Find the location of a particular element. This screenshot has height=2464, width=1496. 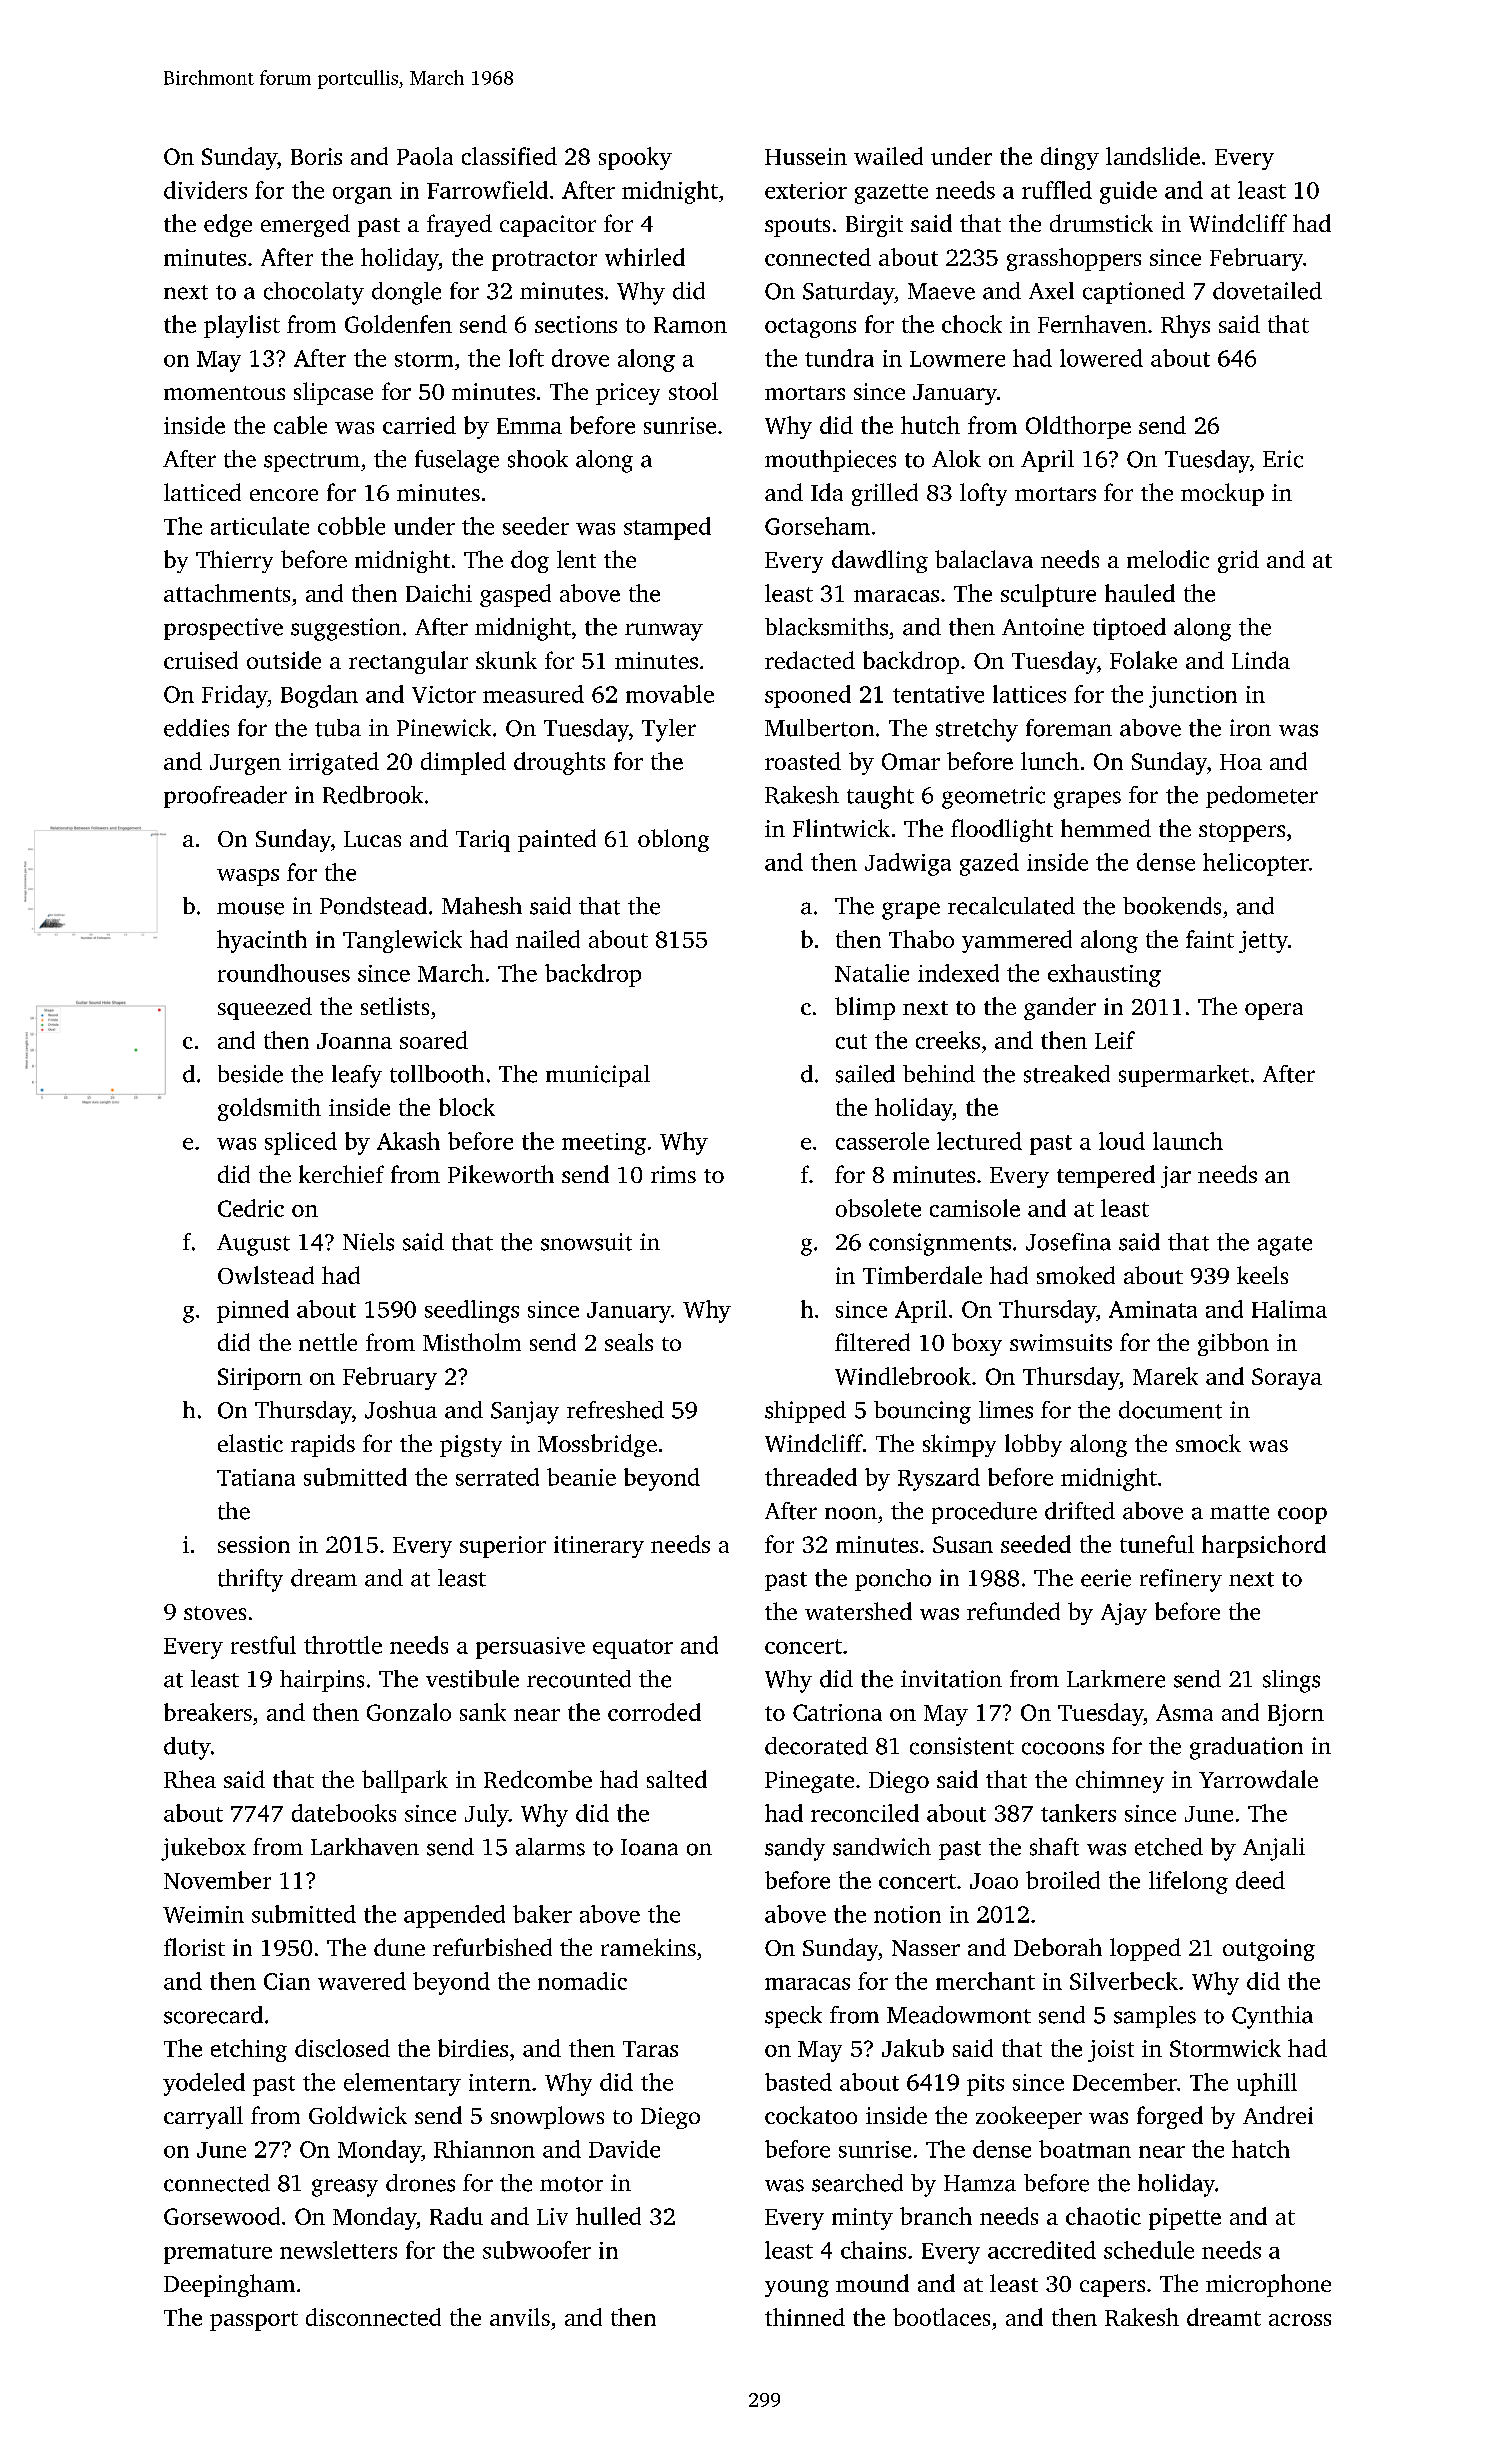

dovetailed is located at coordinates (1267, 291).
